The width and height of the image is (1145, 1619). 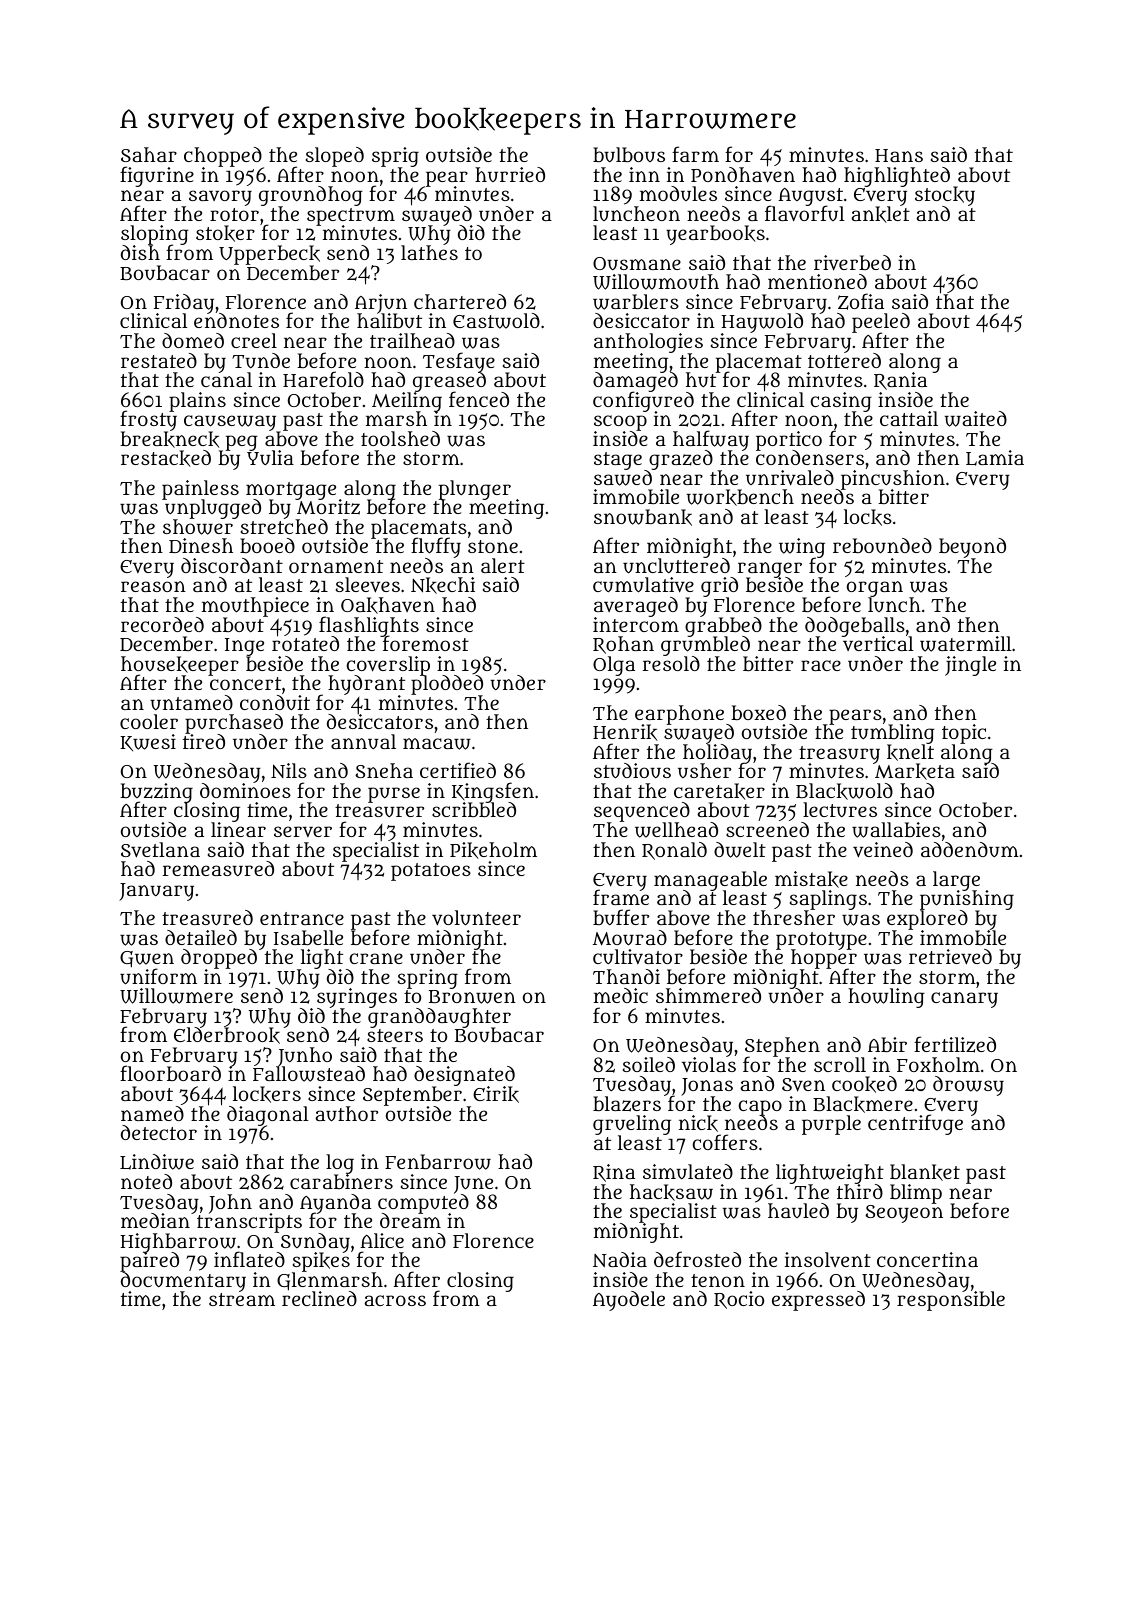 I want to click on hurried, so click(x=510, y=174).
